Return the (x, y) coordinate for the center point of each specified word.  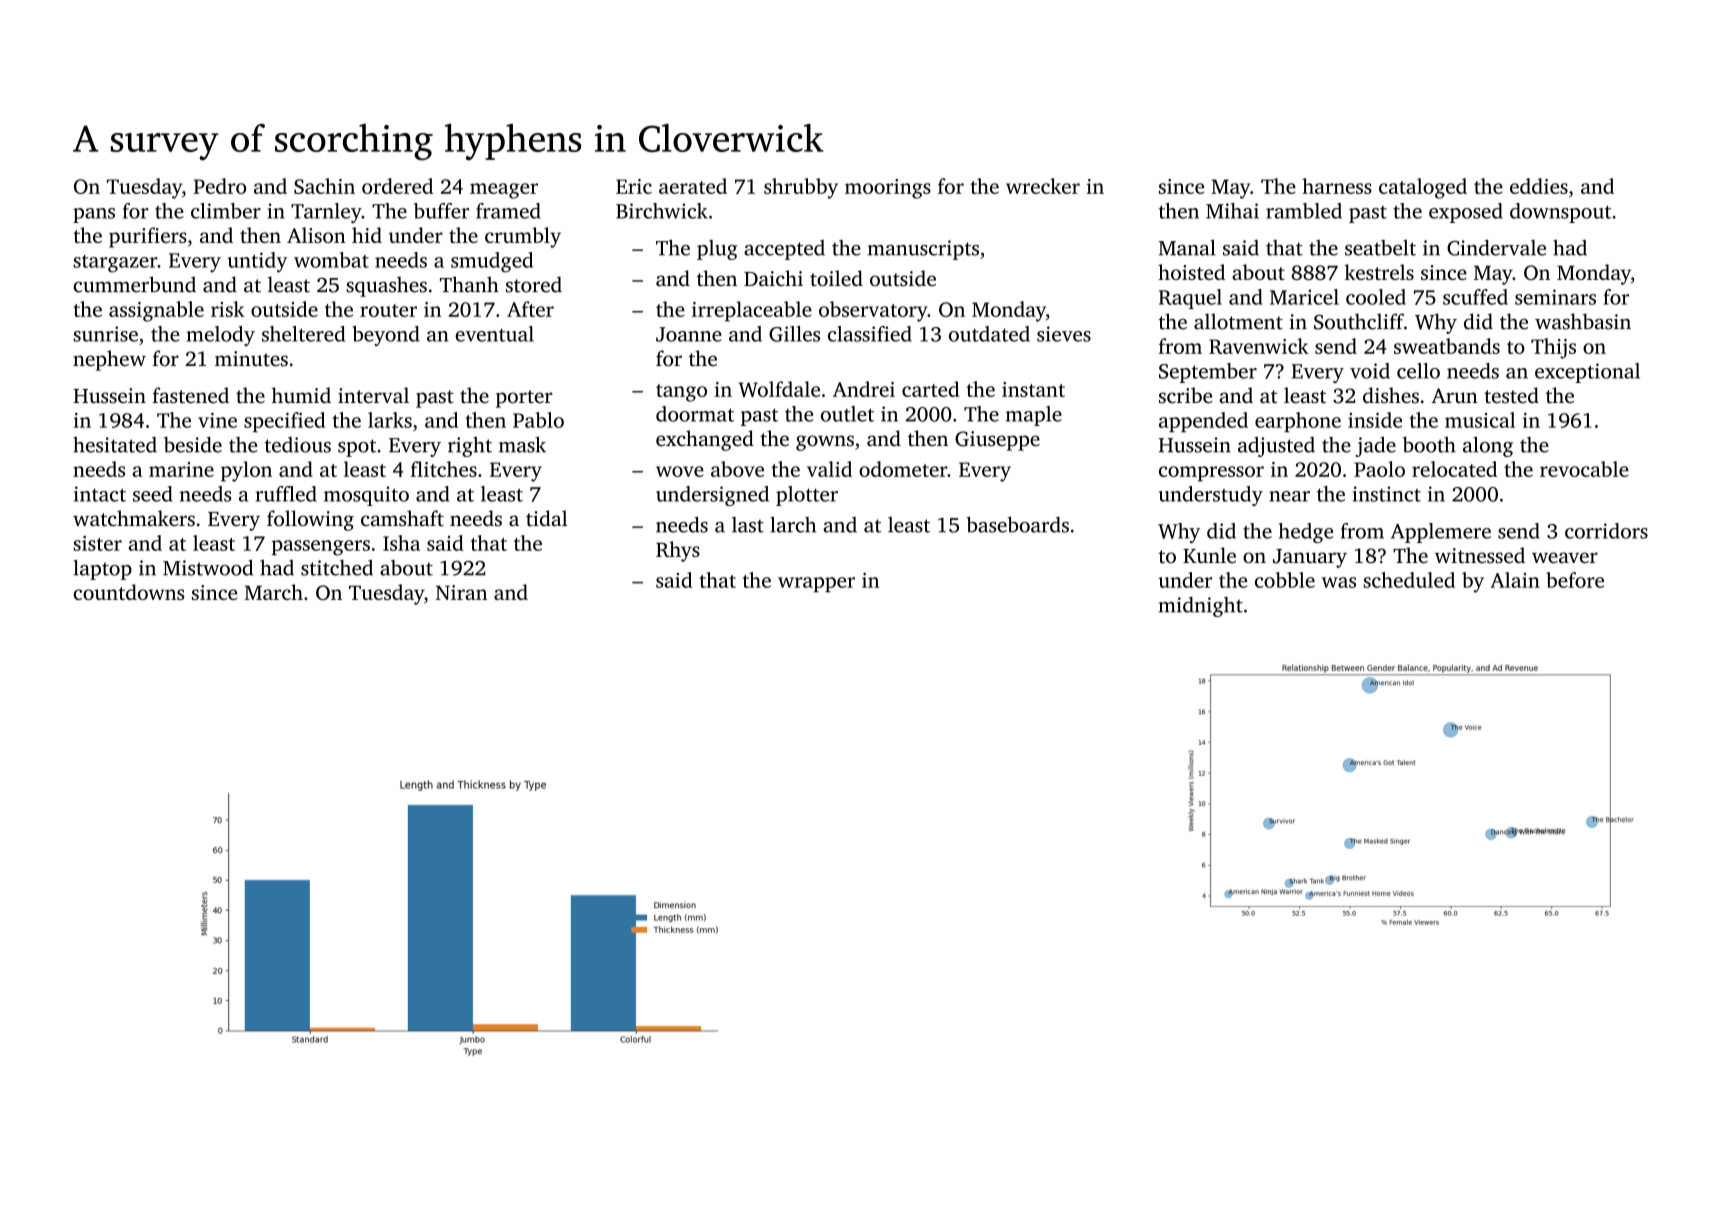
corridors (1606, 531)
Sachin (324, 186)
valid (829, 469)
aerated (693, 186)
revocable (1584, 469)
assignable (156, 311)
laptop (102, 570)
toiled (836, 278)
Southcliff (1359, 321)
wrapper (816, 584)
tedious (298, 445)
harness (1337, 186)
